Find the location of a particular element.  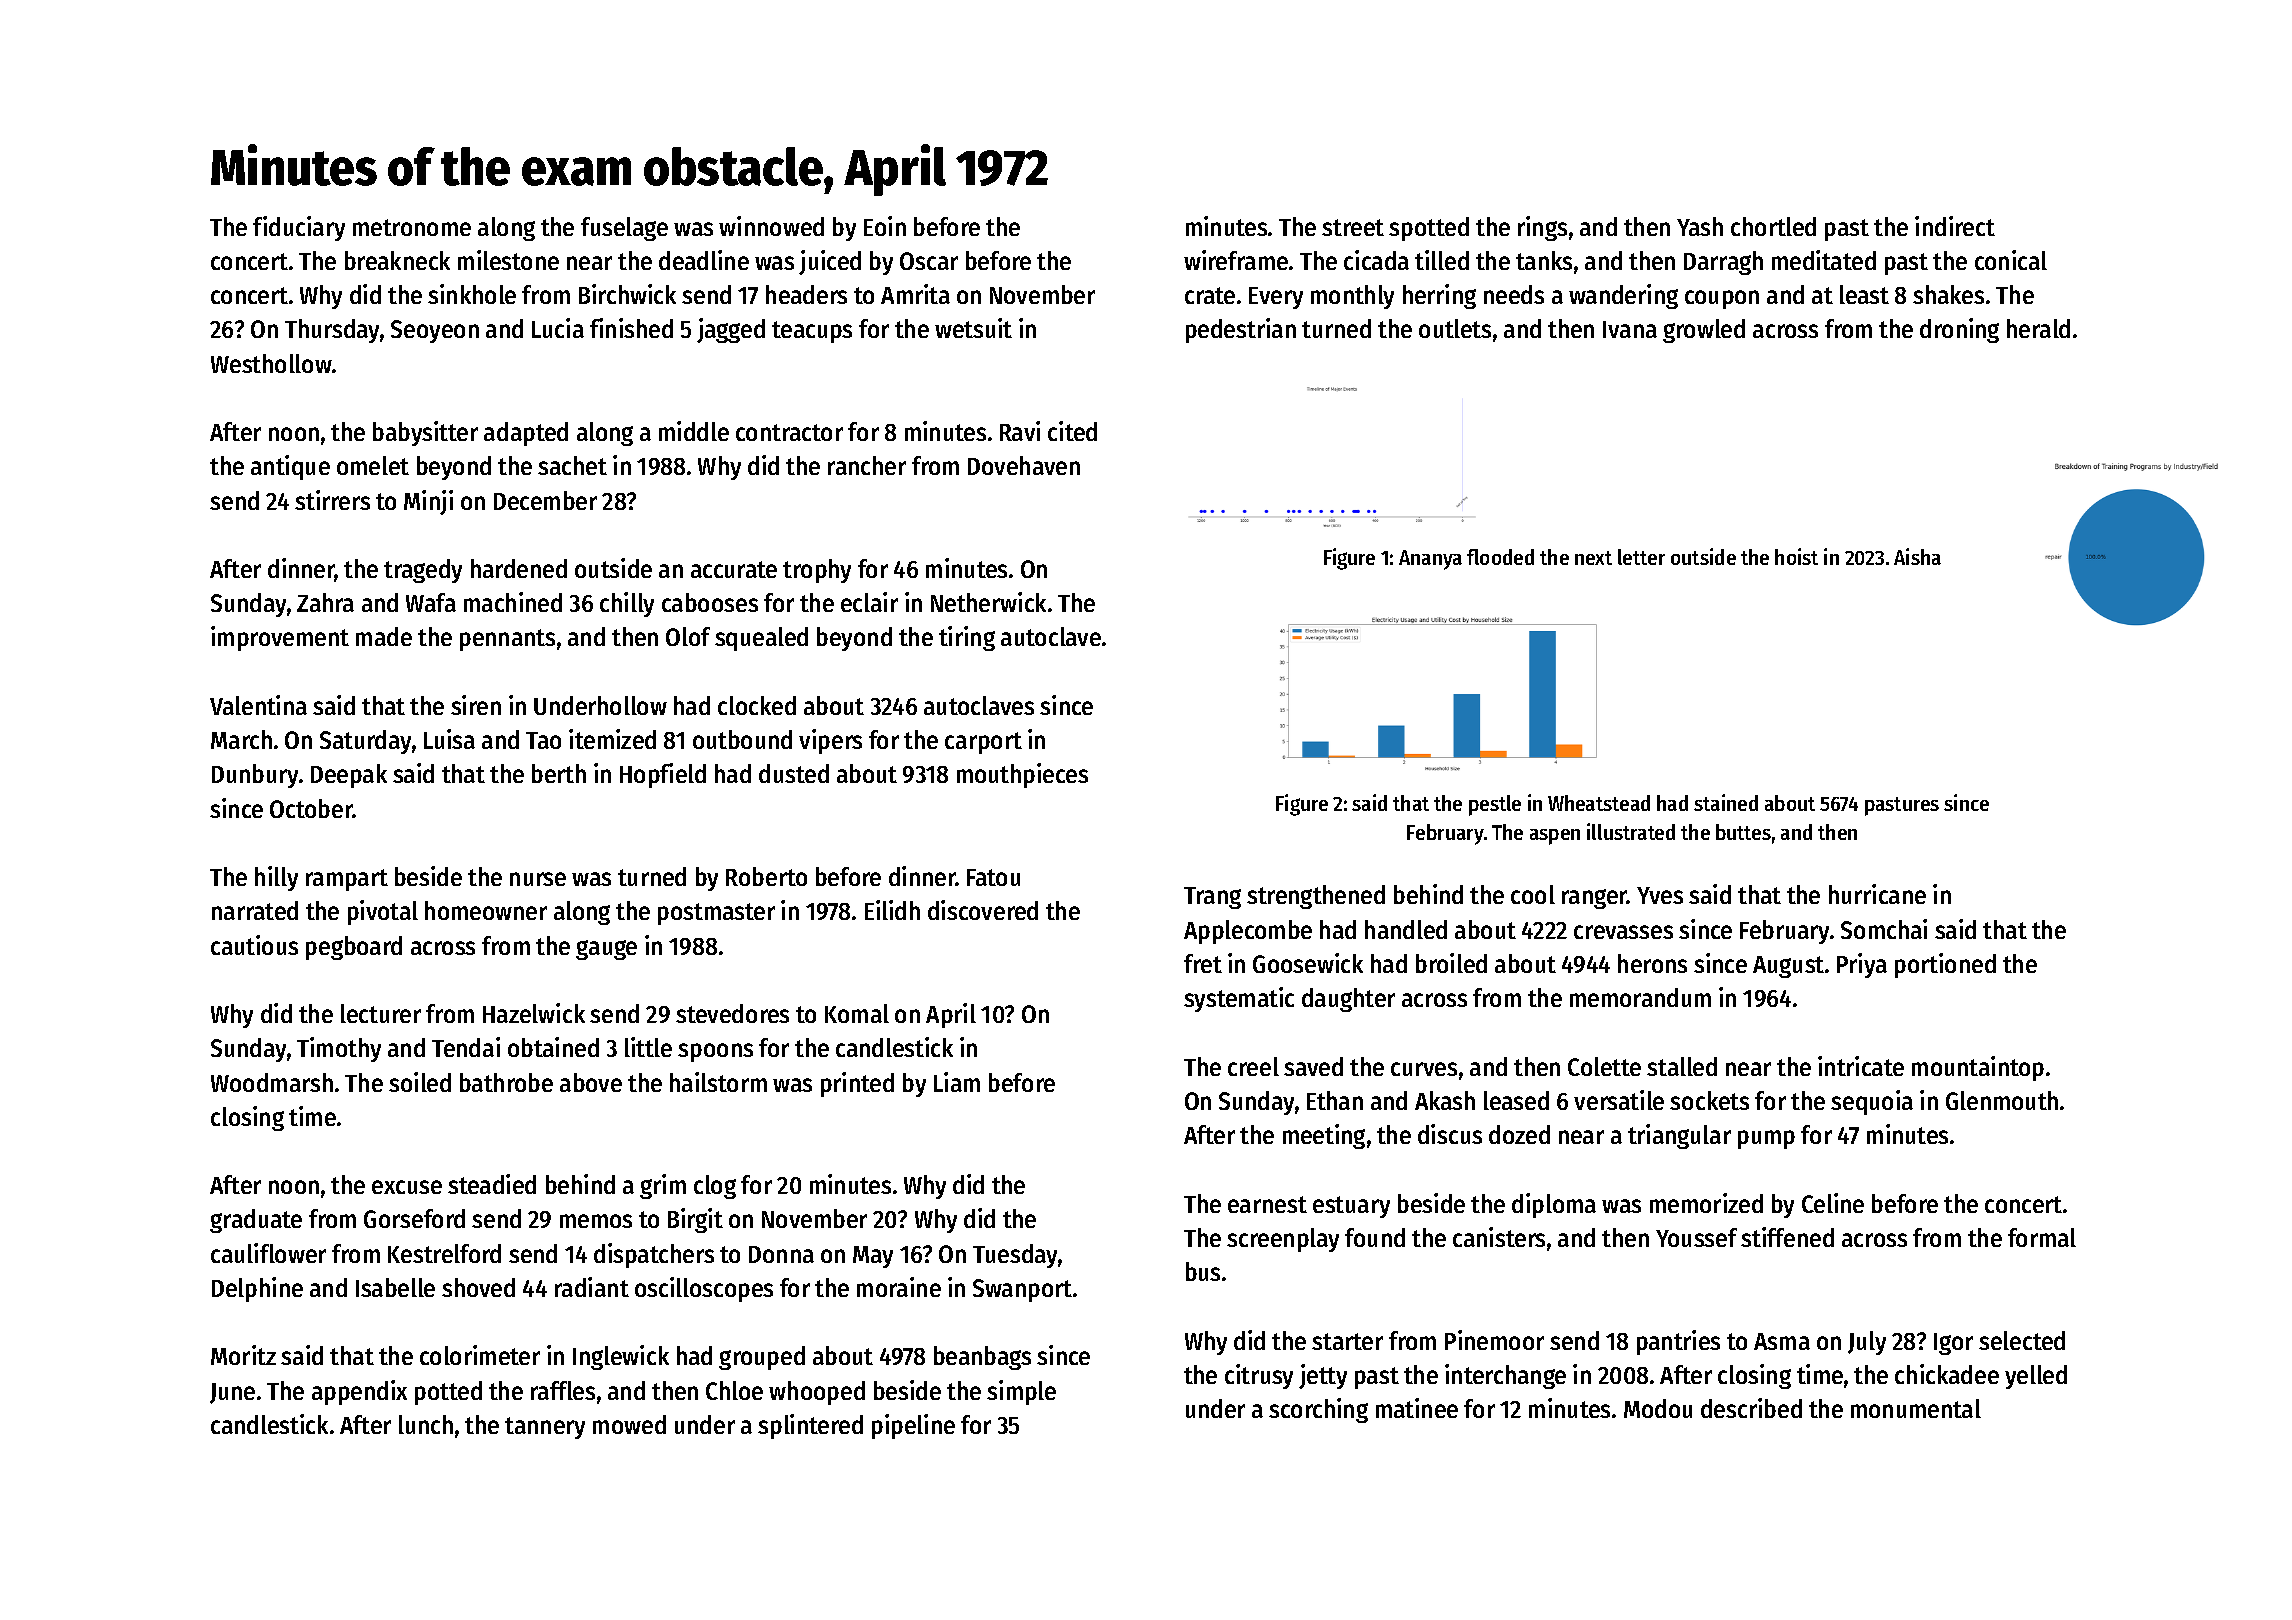

mouthpieces is located at coordinates (1022, 775).
